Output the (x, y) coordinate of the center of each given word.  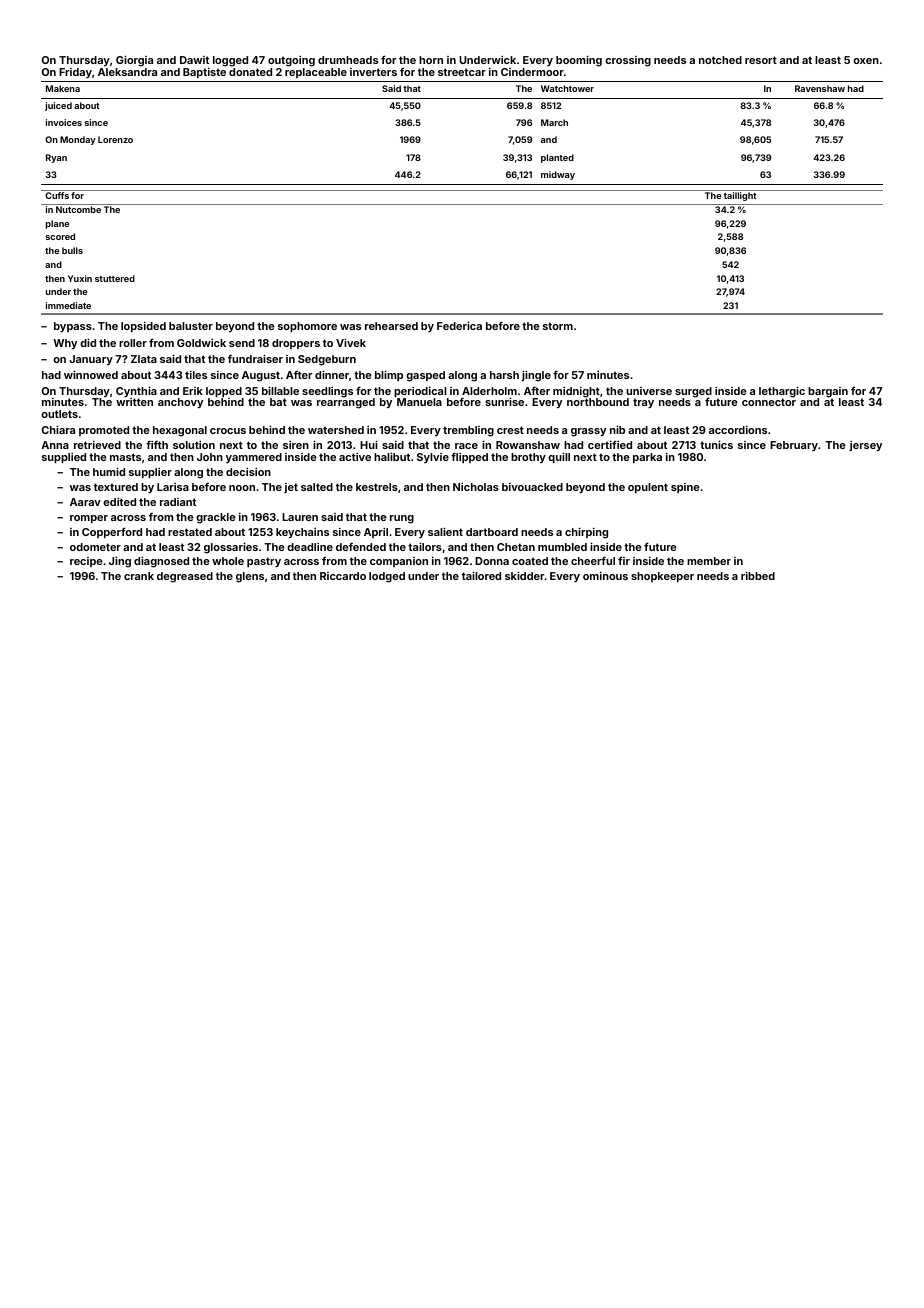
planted (557, 158)
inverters (373, 72)
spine (685, 488)
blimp (389, 375)
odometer (95, 547)
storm (558, 326)
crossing (628, 61)
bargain (828, 392)
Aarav (85, 502)
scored (60, 236)
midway (558, 175)
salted (317, 487)
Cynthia (136, 391)
